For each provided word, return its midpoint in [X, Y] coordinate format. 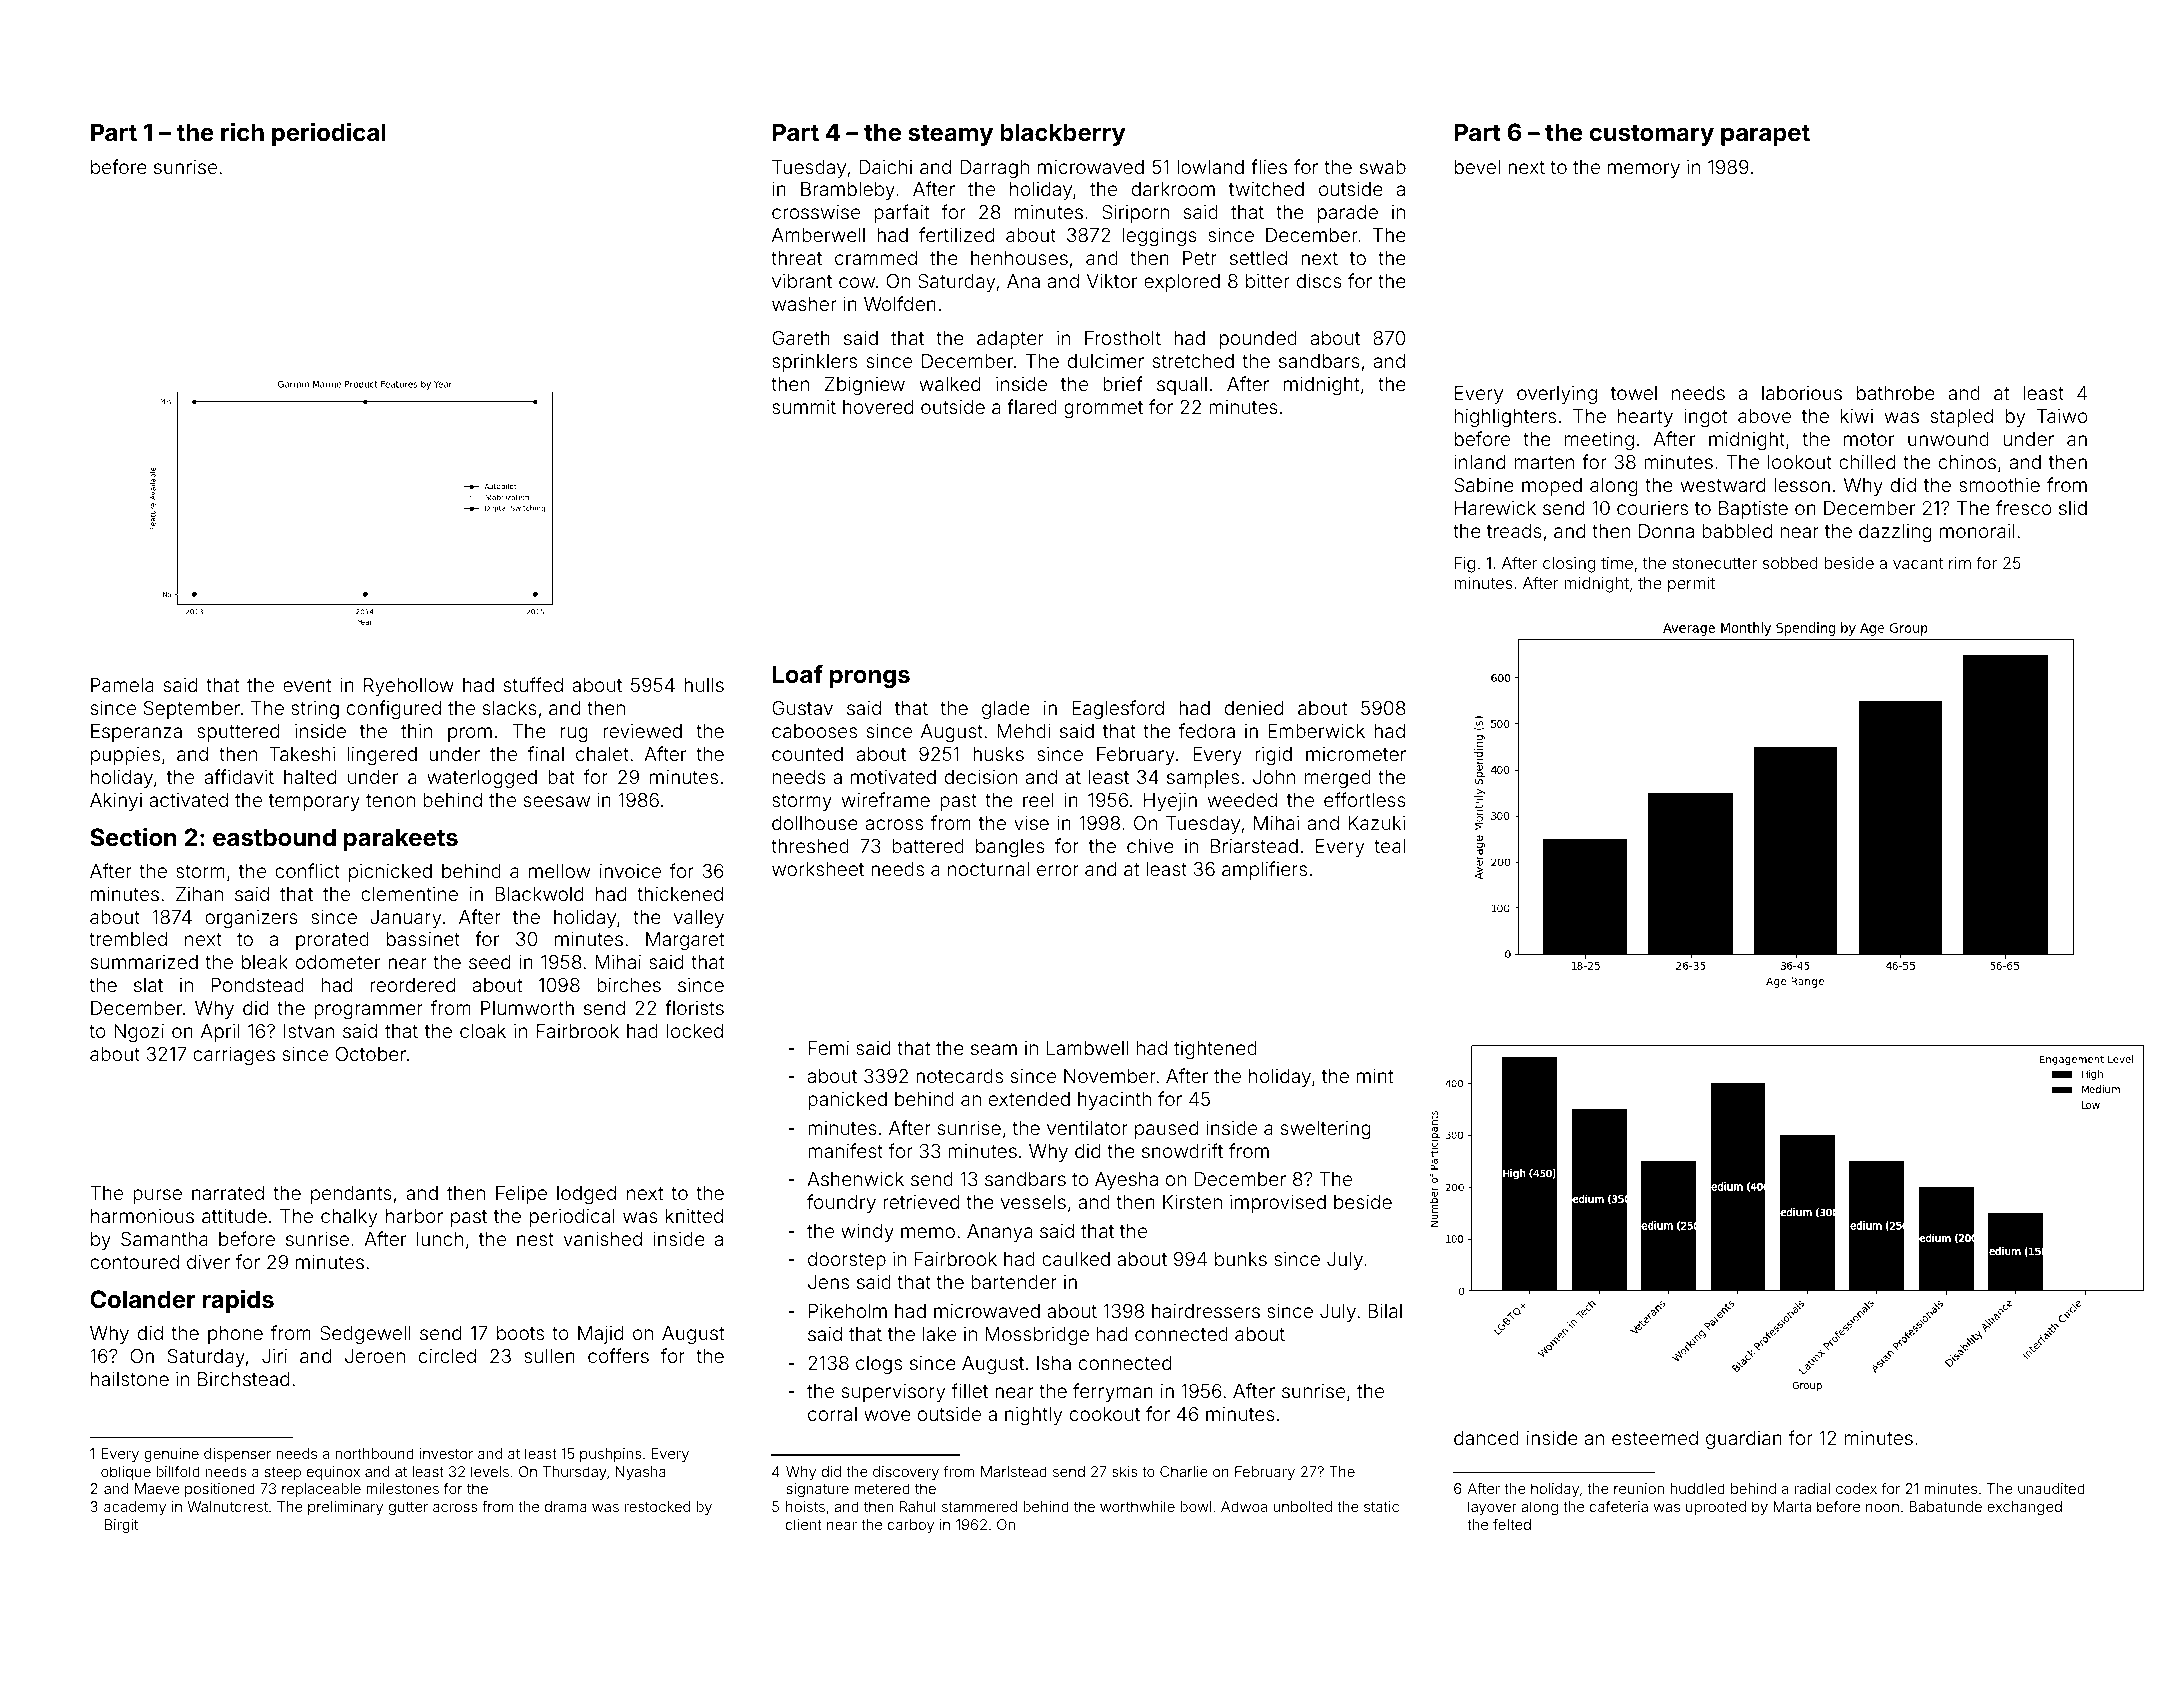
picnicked [390, 873]
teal [1390, 846]
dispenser [237, 1455]
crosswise [816, 212]
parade [1348, 214]
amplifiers [1264, 870]
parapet [1765, 135]
